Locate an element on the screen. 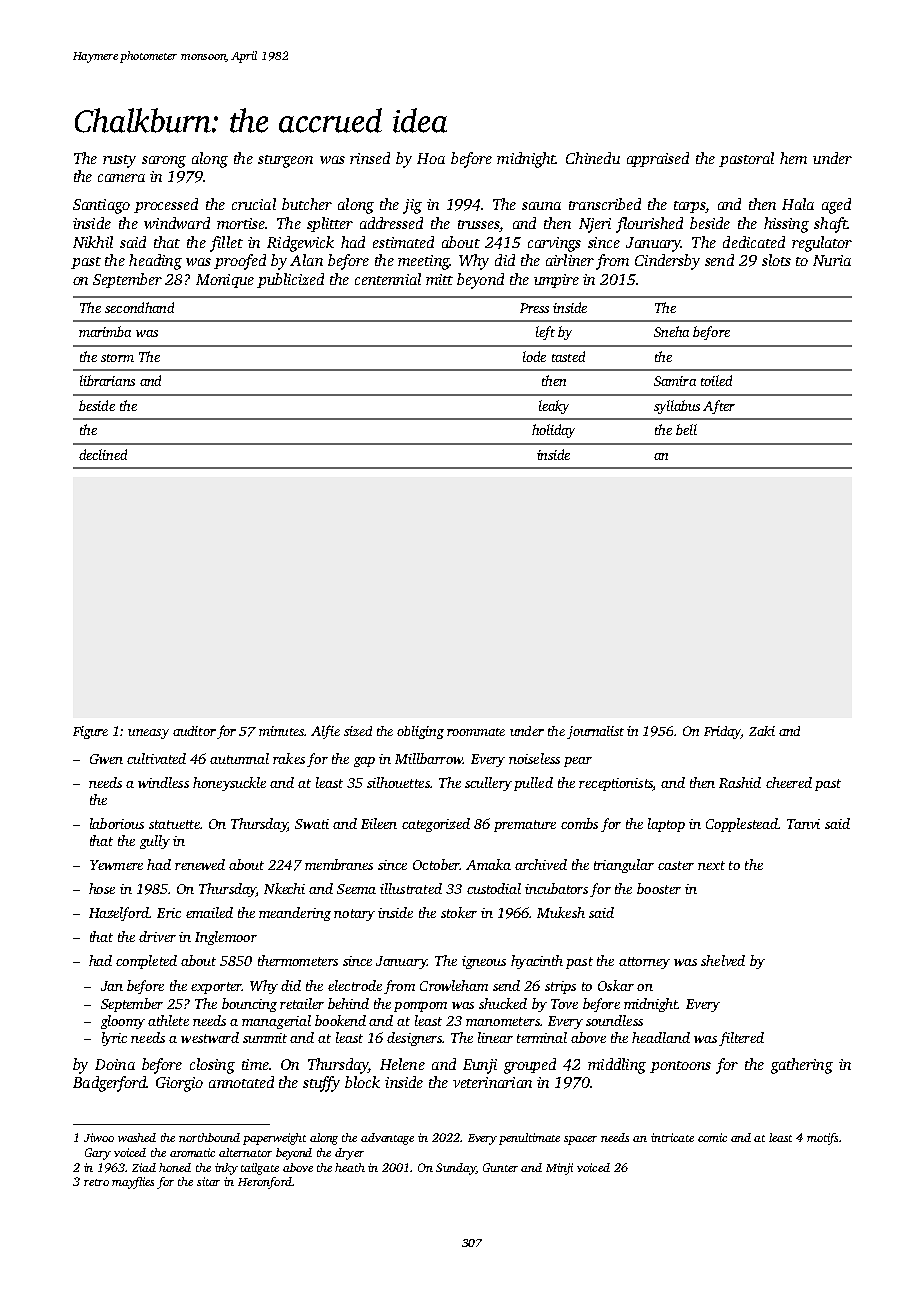 This screenshot has height=1308, width=924. Monique is located at coordinates (225, 281).
